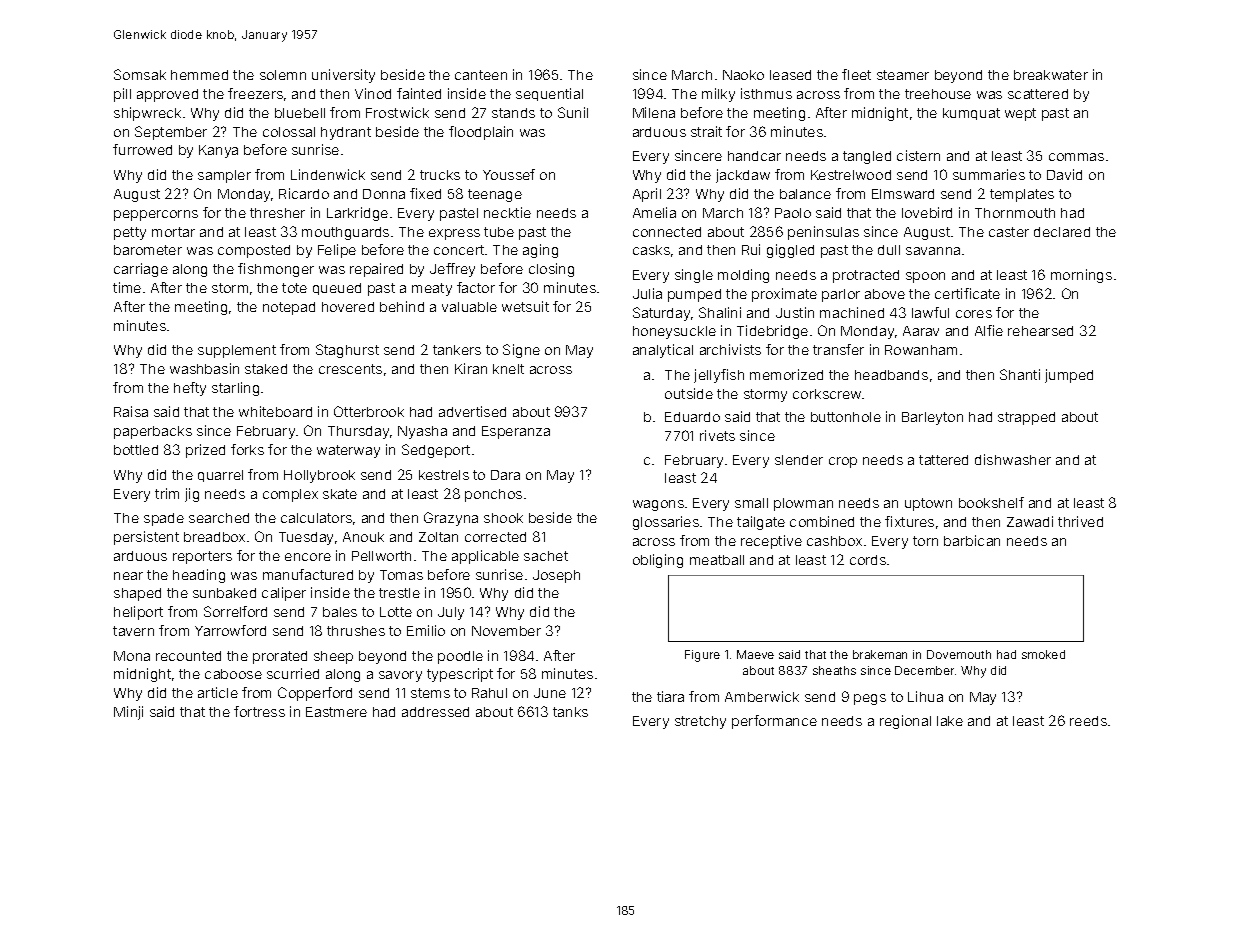  What do you see at coordinates (658, 561) in the screenshot?
I see `obliging` at bounding box center [658, 561].
